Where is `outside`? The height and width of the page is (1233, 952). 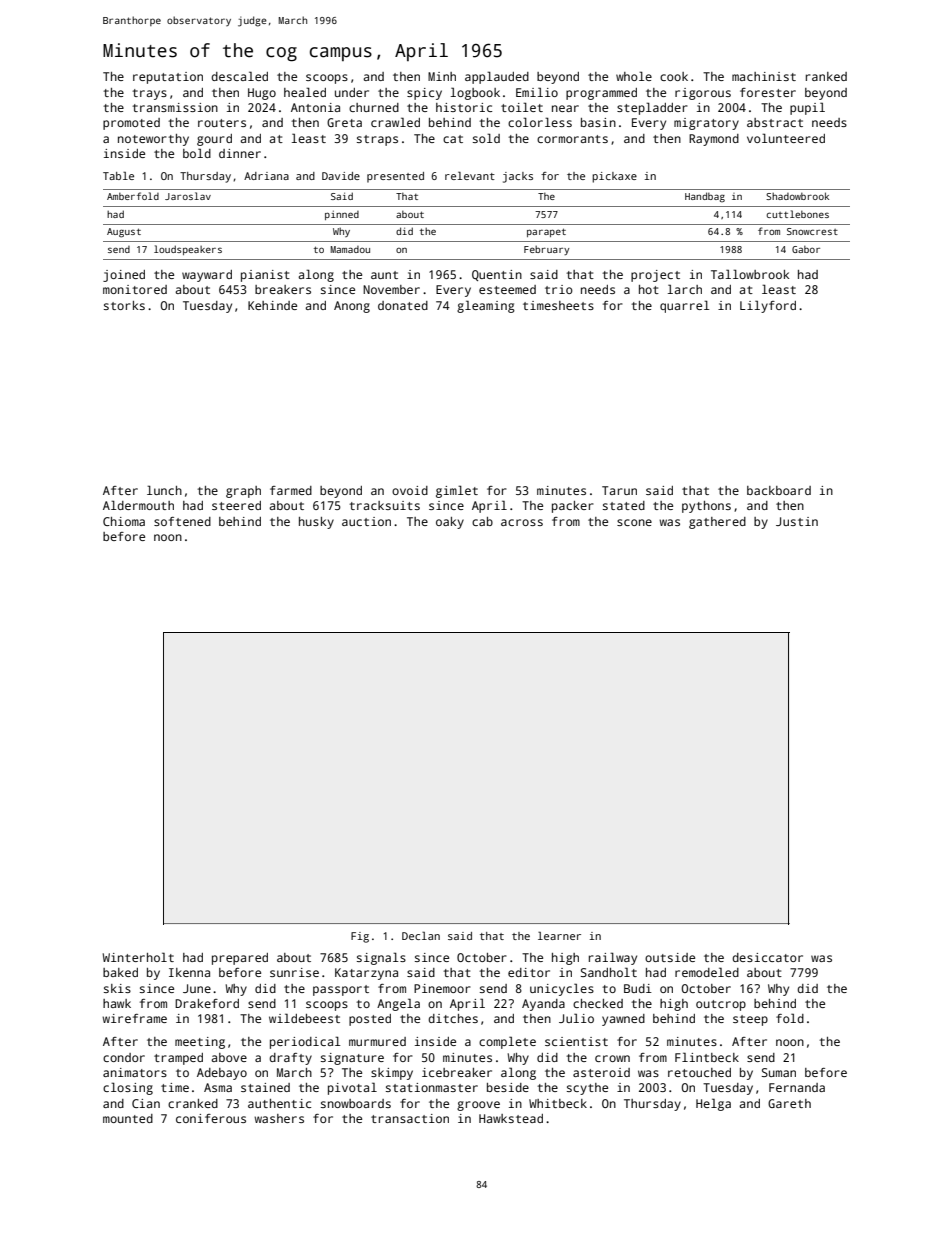 outside is located at coordinates (670, 957).
